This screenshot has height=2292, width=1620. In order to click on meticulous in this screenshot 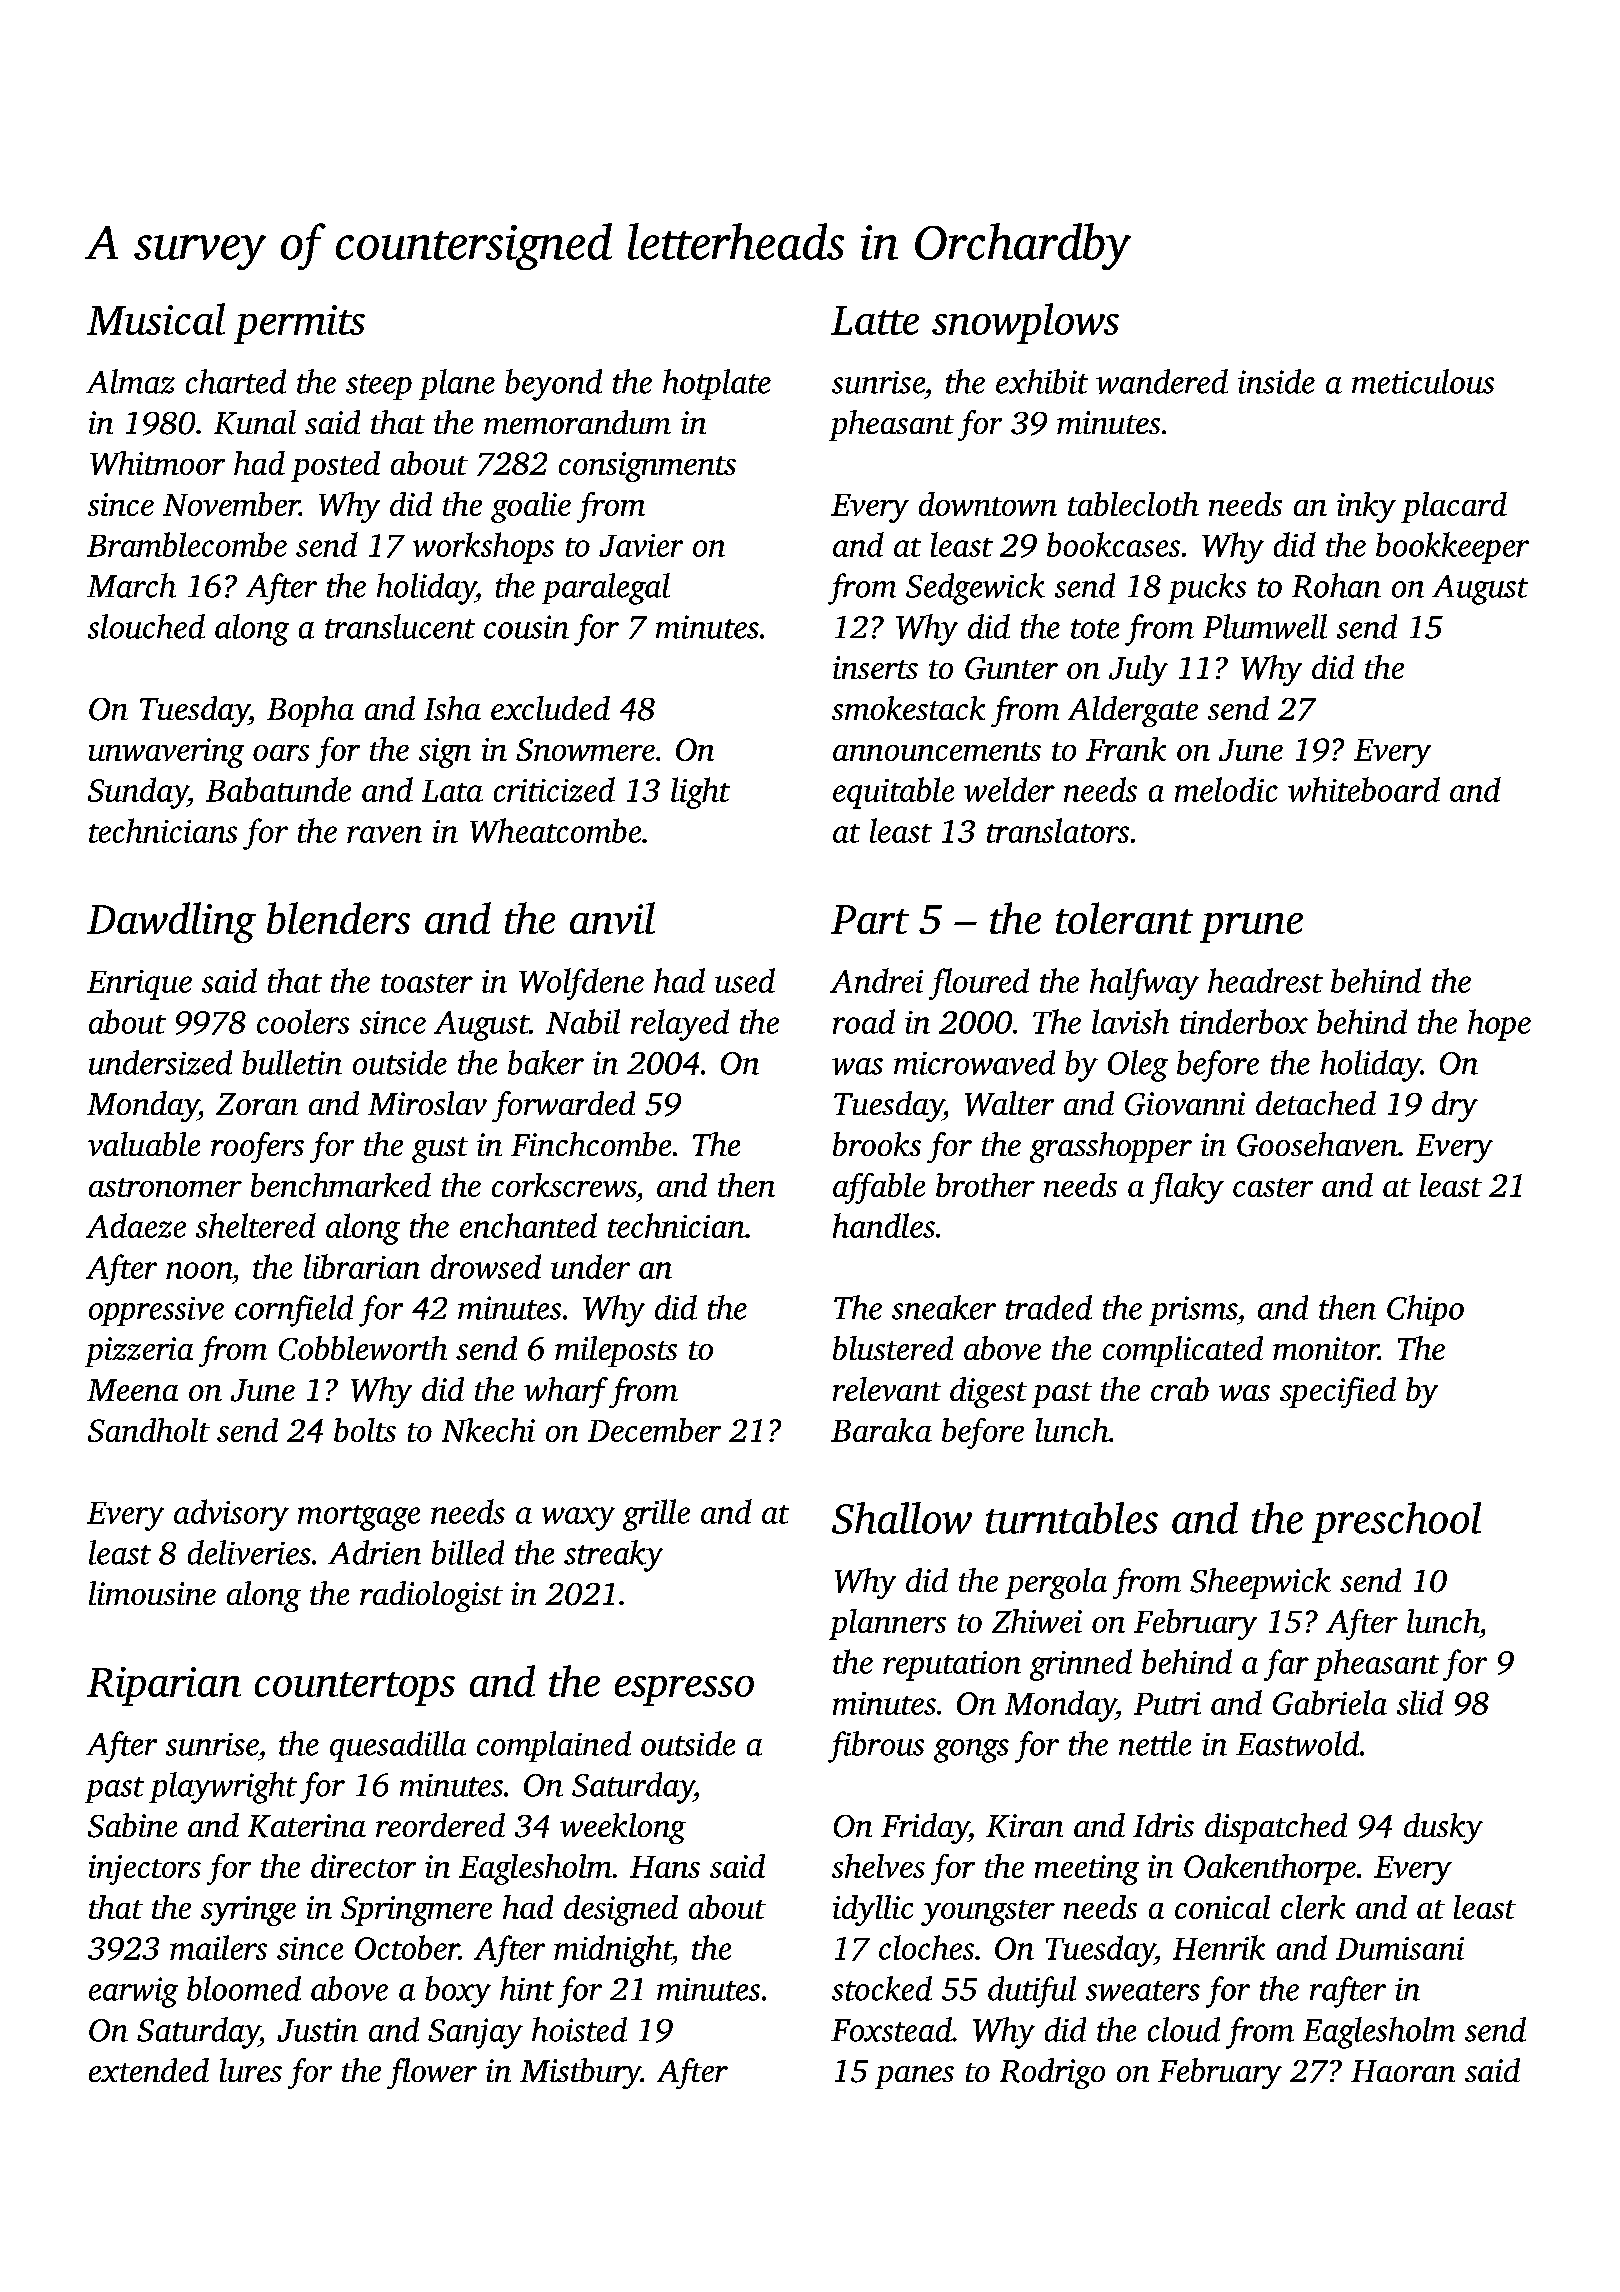, I will do `click(1423, 381)`.
